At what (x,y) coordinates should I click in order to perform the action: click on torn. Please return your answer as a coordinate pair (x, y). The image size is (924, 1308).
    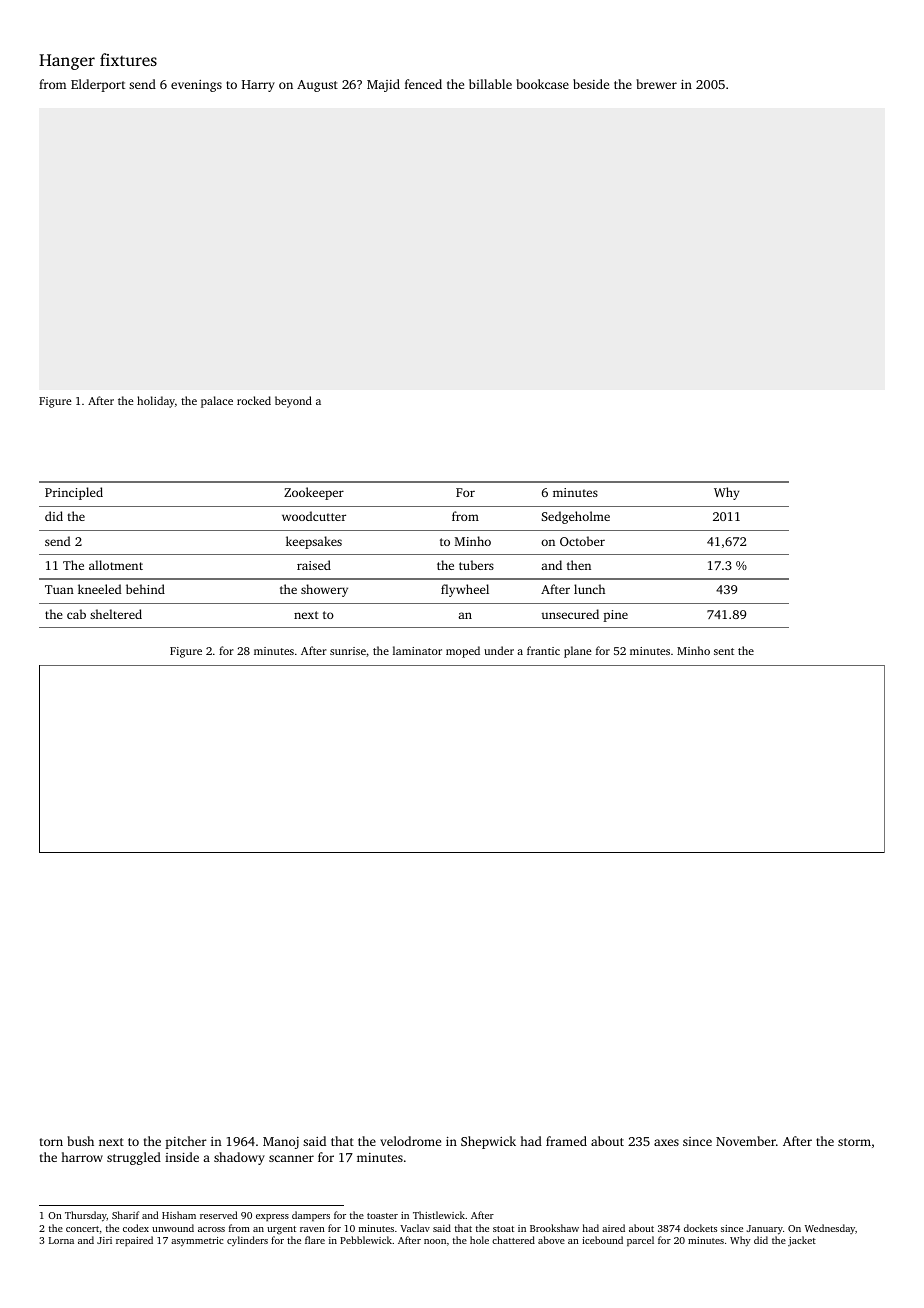
    Looking at the image, I should click on (51, 1142).
